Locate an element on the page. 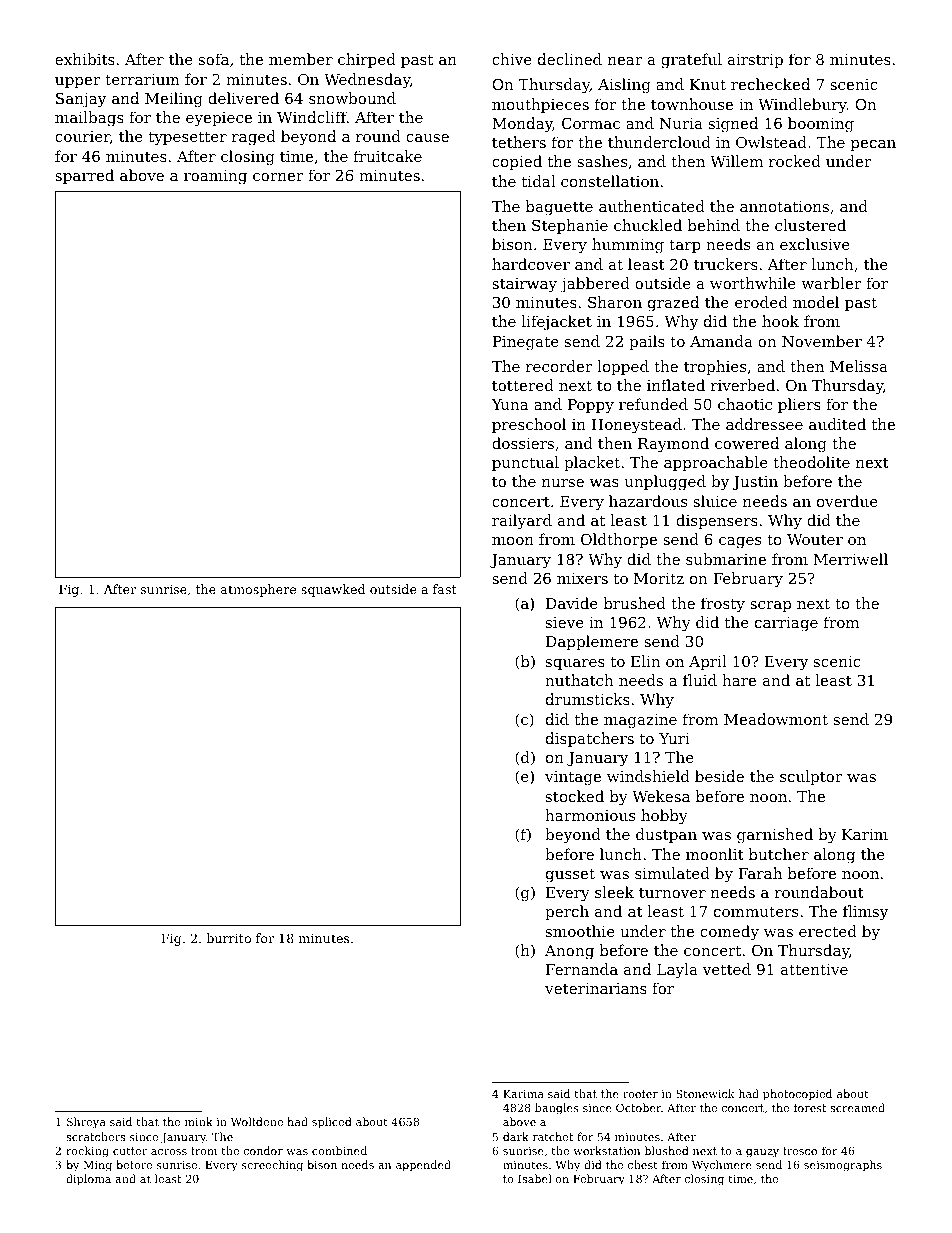 This page has height=1233, width=952. burrito is located at coordinates (229, 938).
